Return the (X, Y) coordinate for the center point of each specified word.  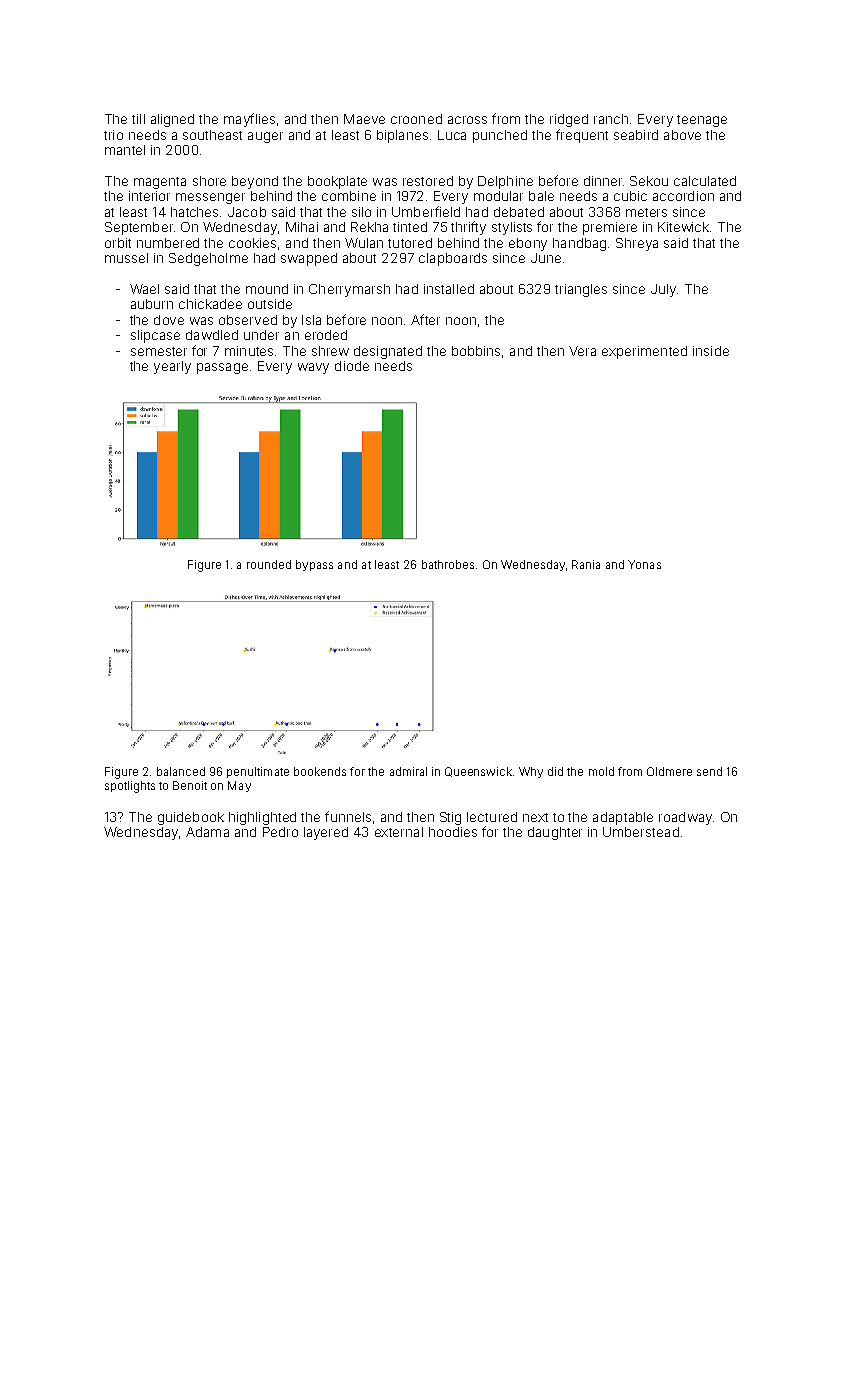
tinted (410, 227)
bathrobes (448, 564)
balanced (181, 771)
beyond (255, 182)
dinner (603, 181)
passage (222, 368)
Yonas (644, 564)
